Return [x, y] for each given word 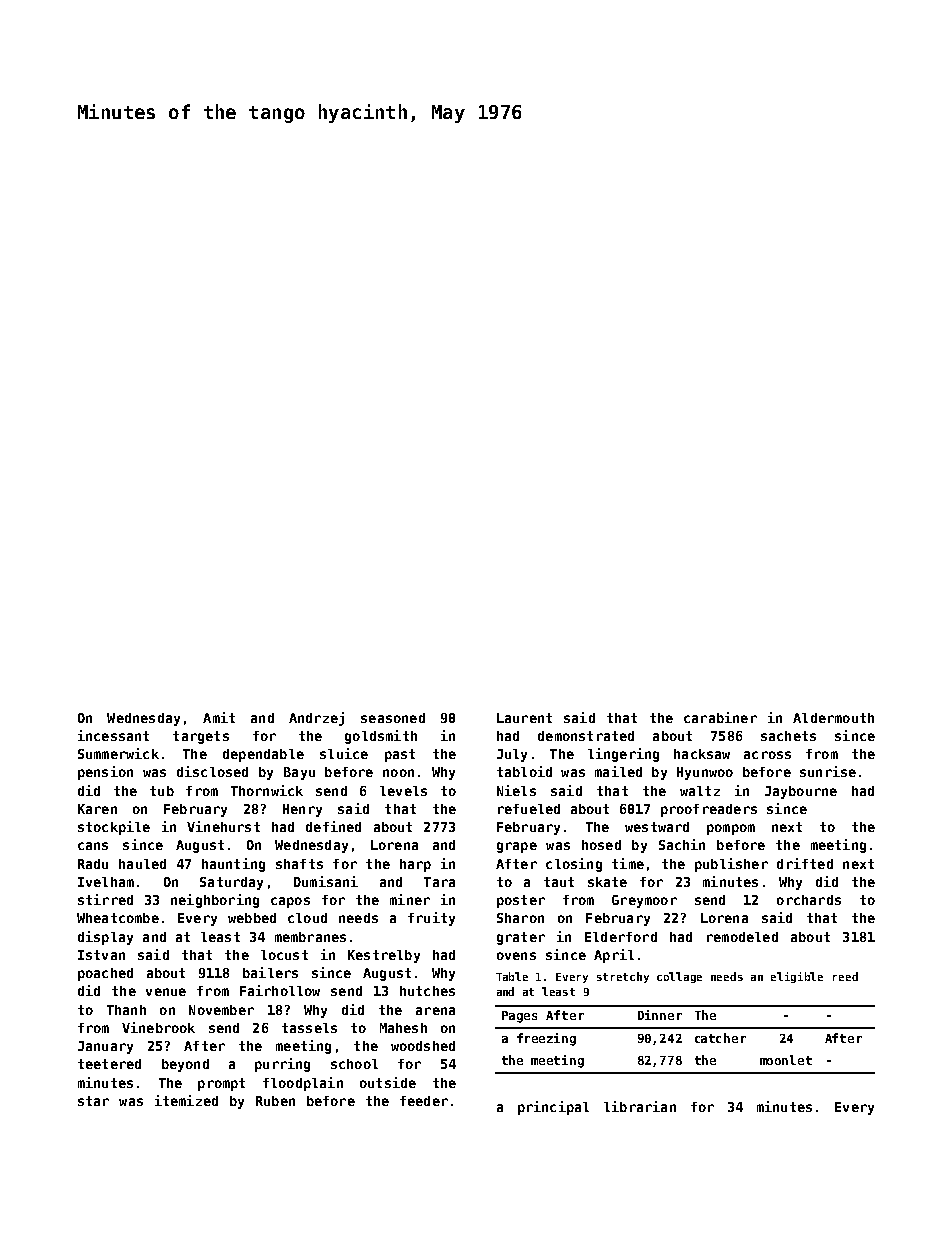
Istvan [101, 955]
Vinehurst [223, 826]
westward [657, 827]
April [614, 956]
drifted [805, 863]
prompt [221, 1084]
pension [105, 773]
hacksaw [702, 754]
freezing [546, 1039]
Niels [516, 790]
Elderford [621, 937]
